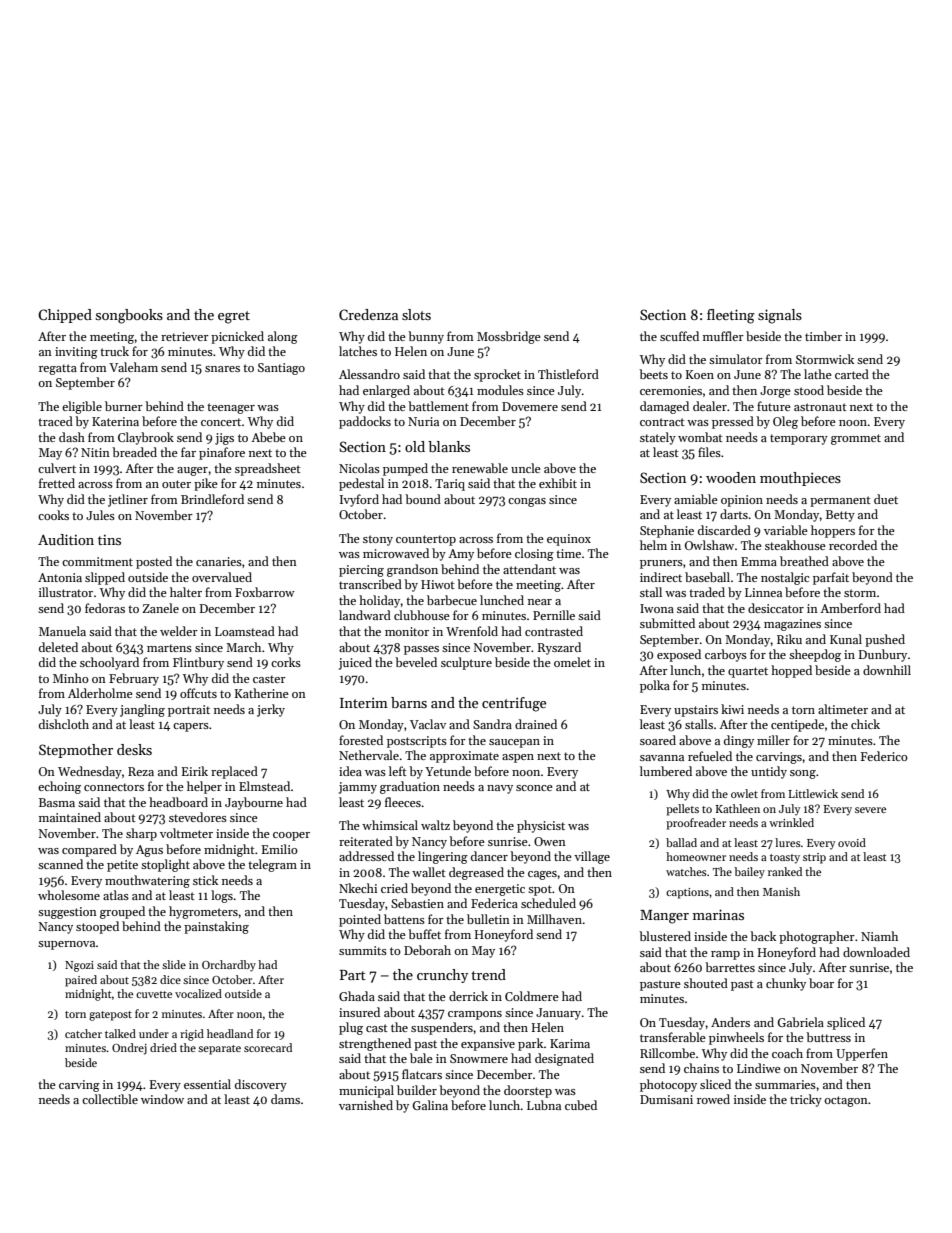 This screenshot has height=1233, width=952. I want to click on collectible, so click(110, 1099).
